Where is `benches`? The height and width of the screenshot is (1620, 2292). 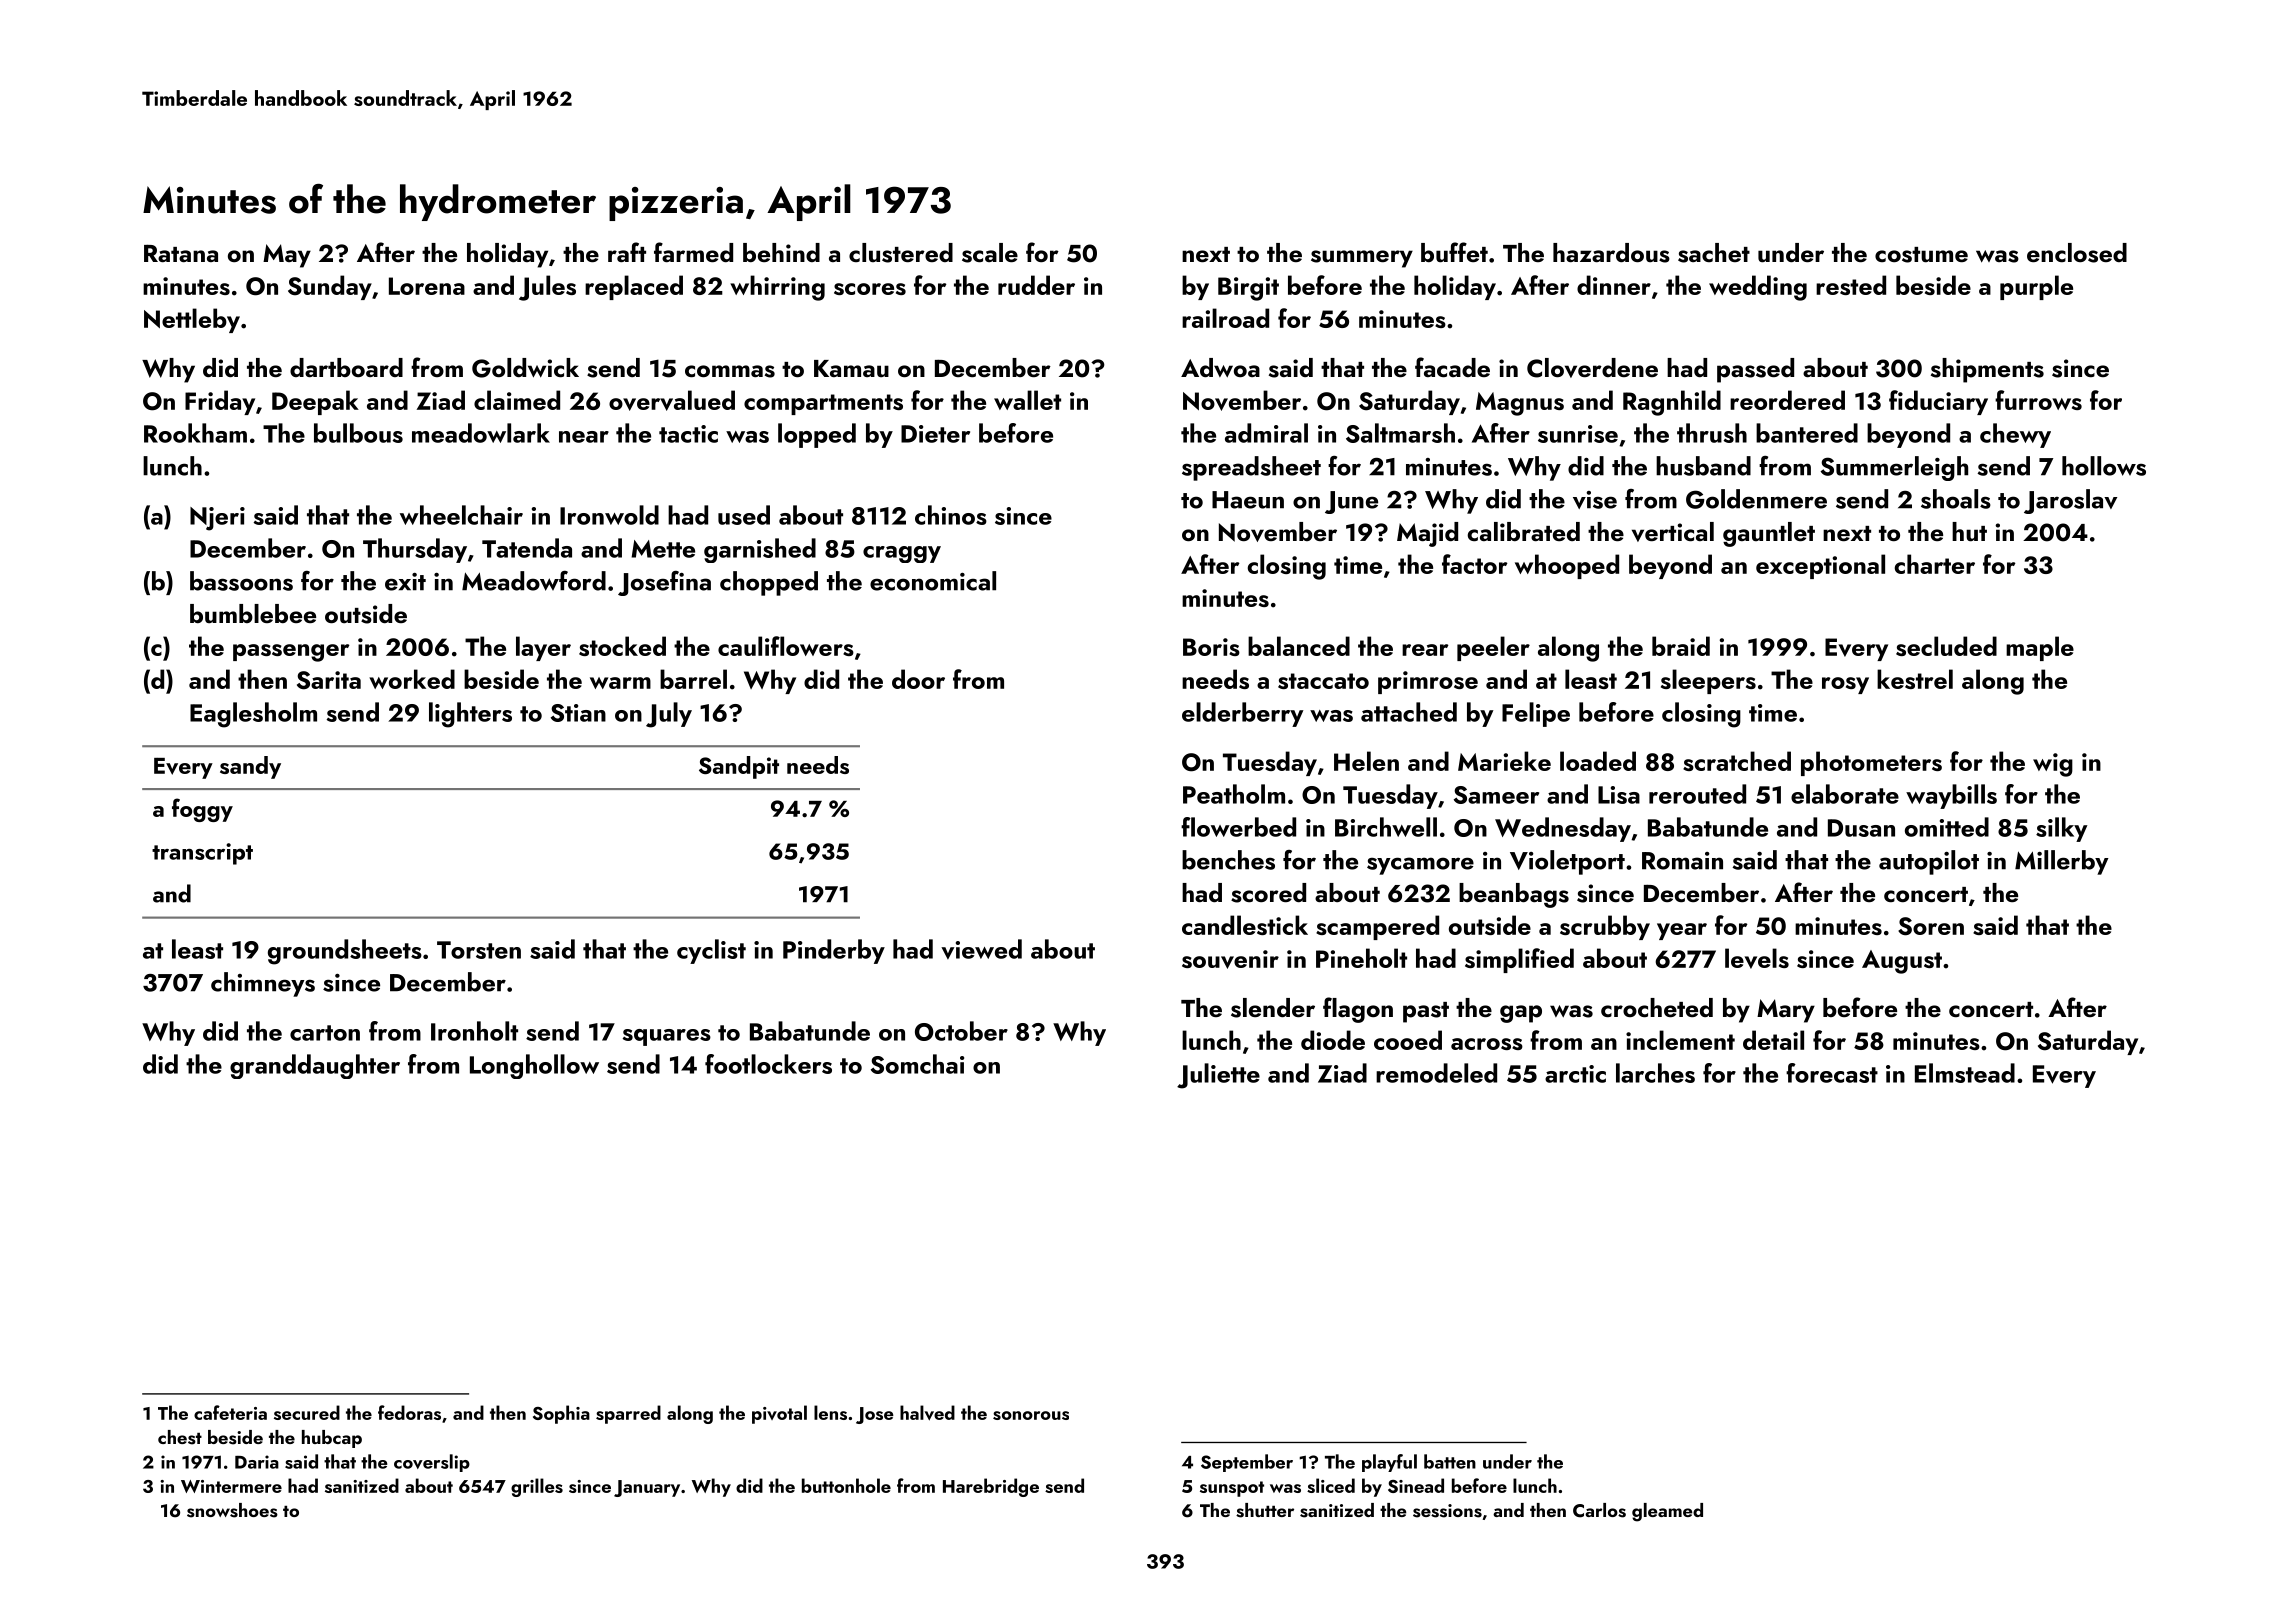
benches is located at coordinates (1228, 860).
